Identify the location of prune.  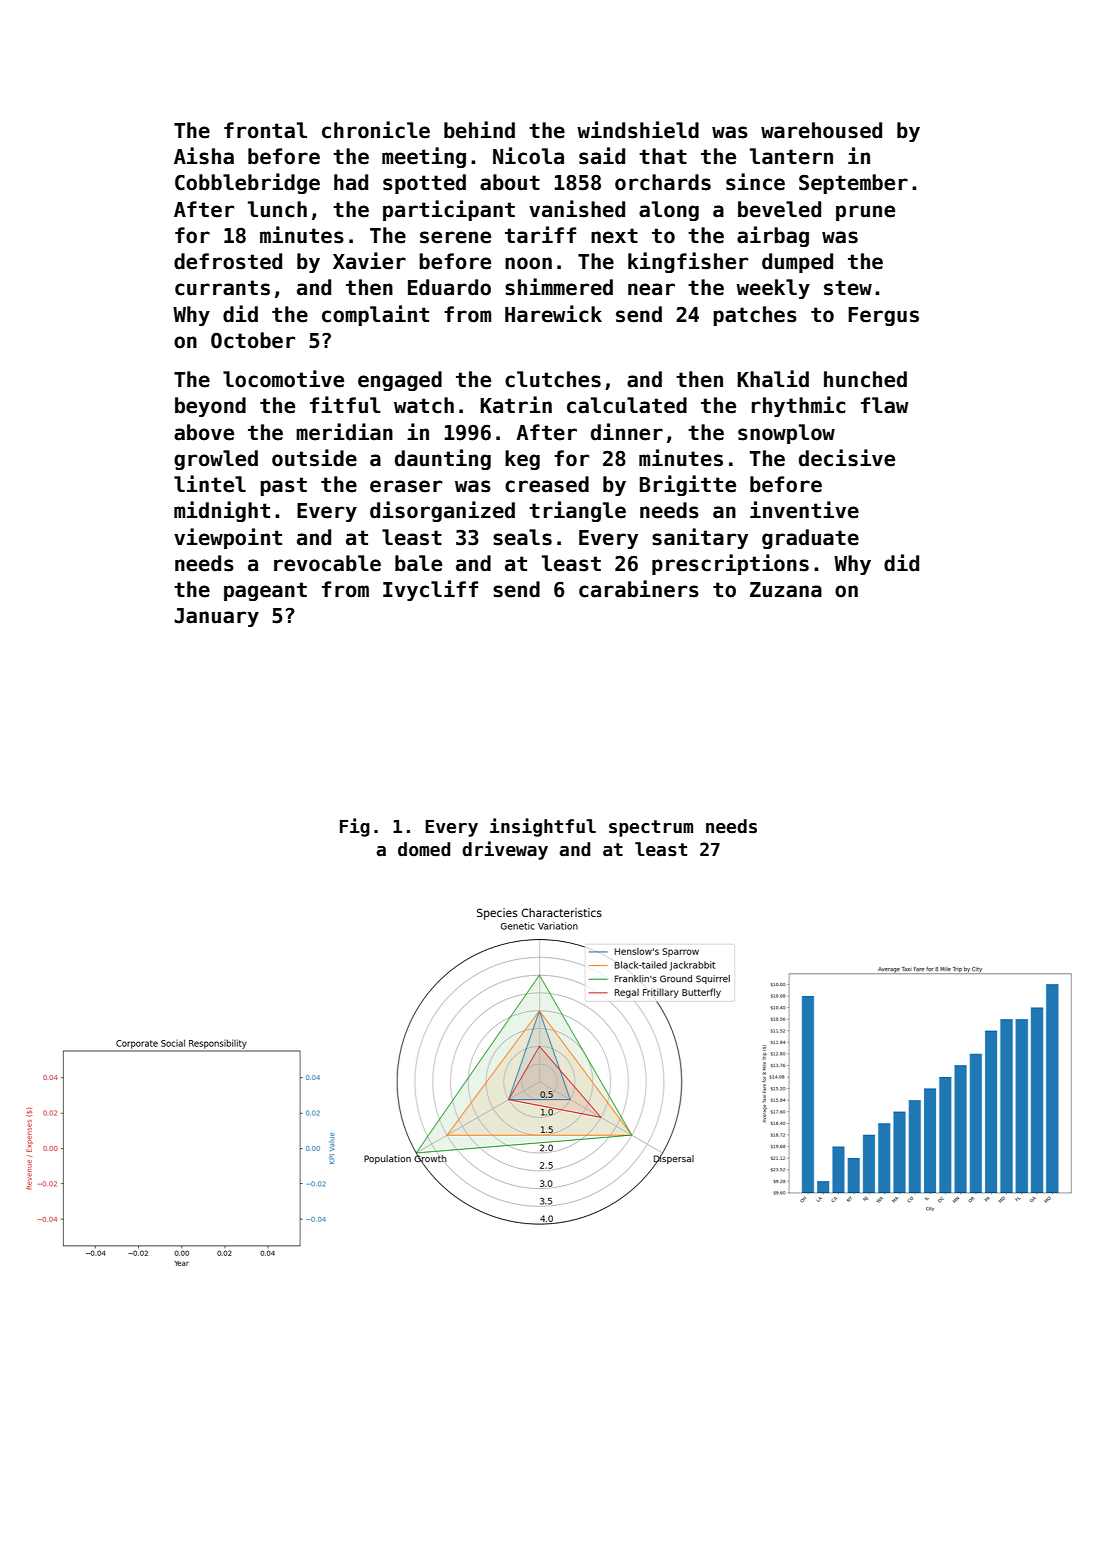
(865, 213).
